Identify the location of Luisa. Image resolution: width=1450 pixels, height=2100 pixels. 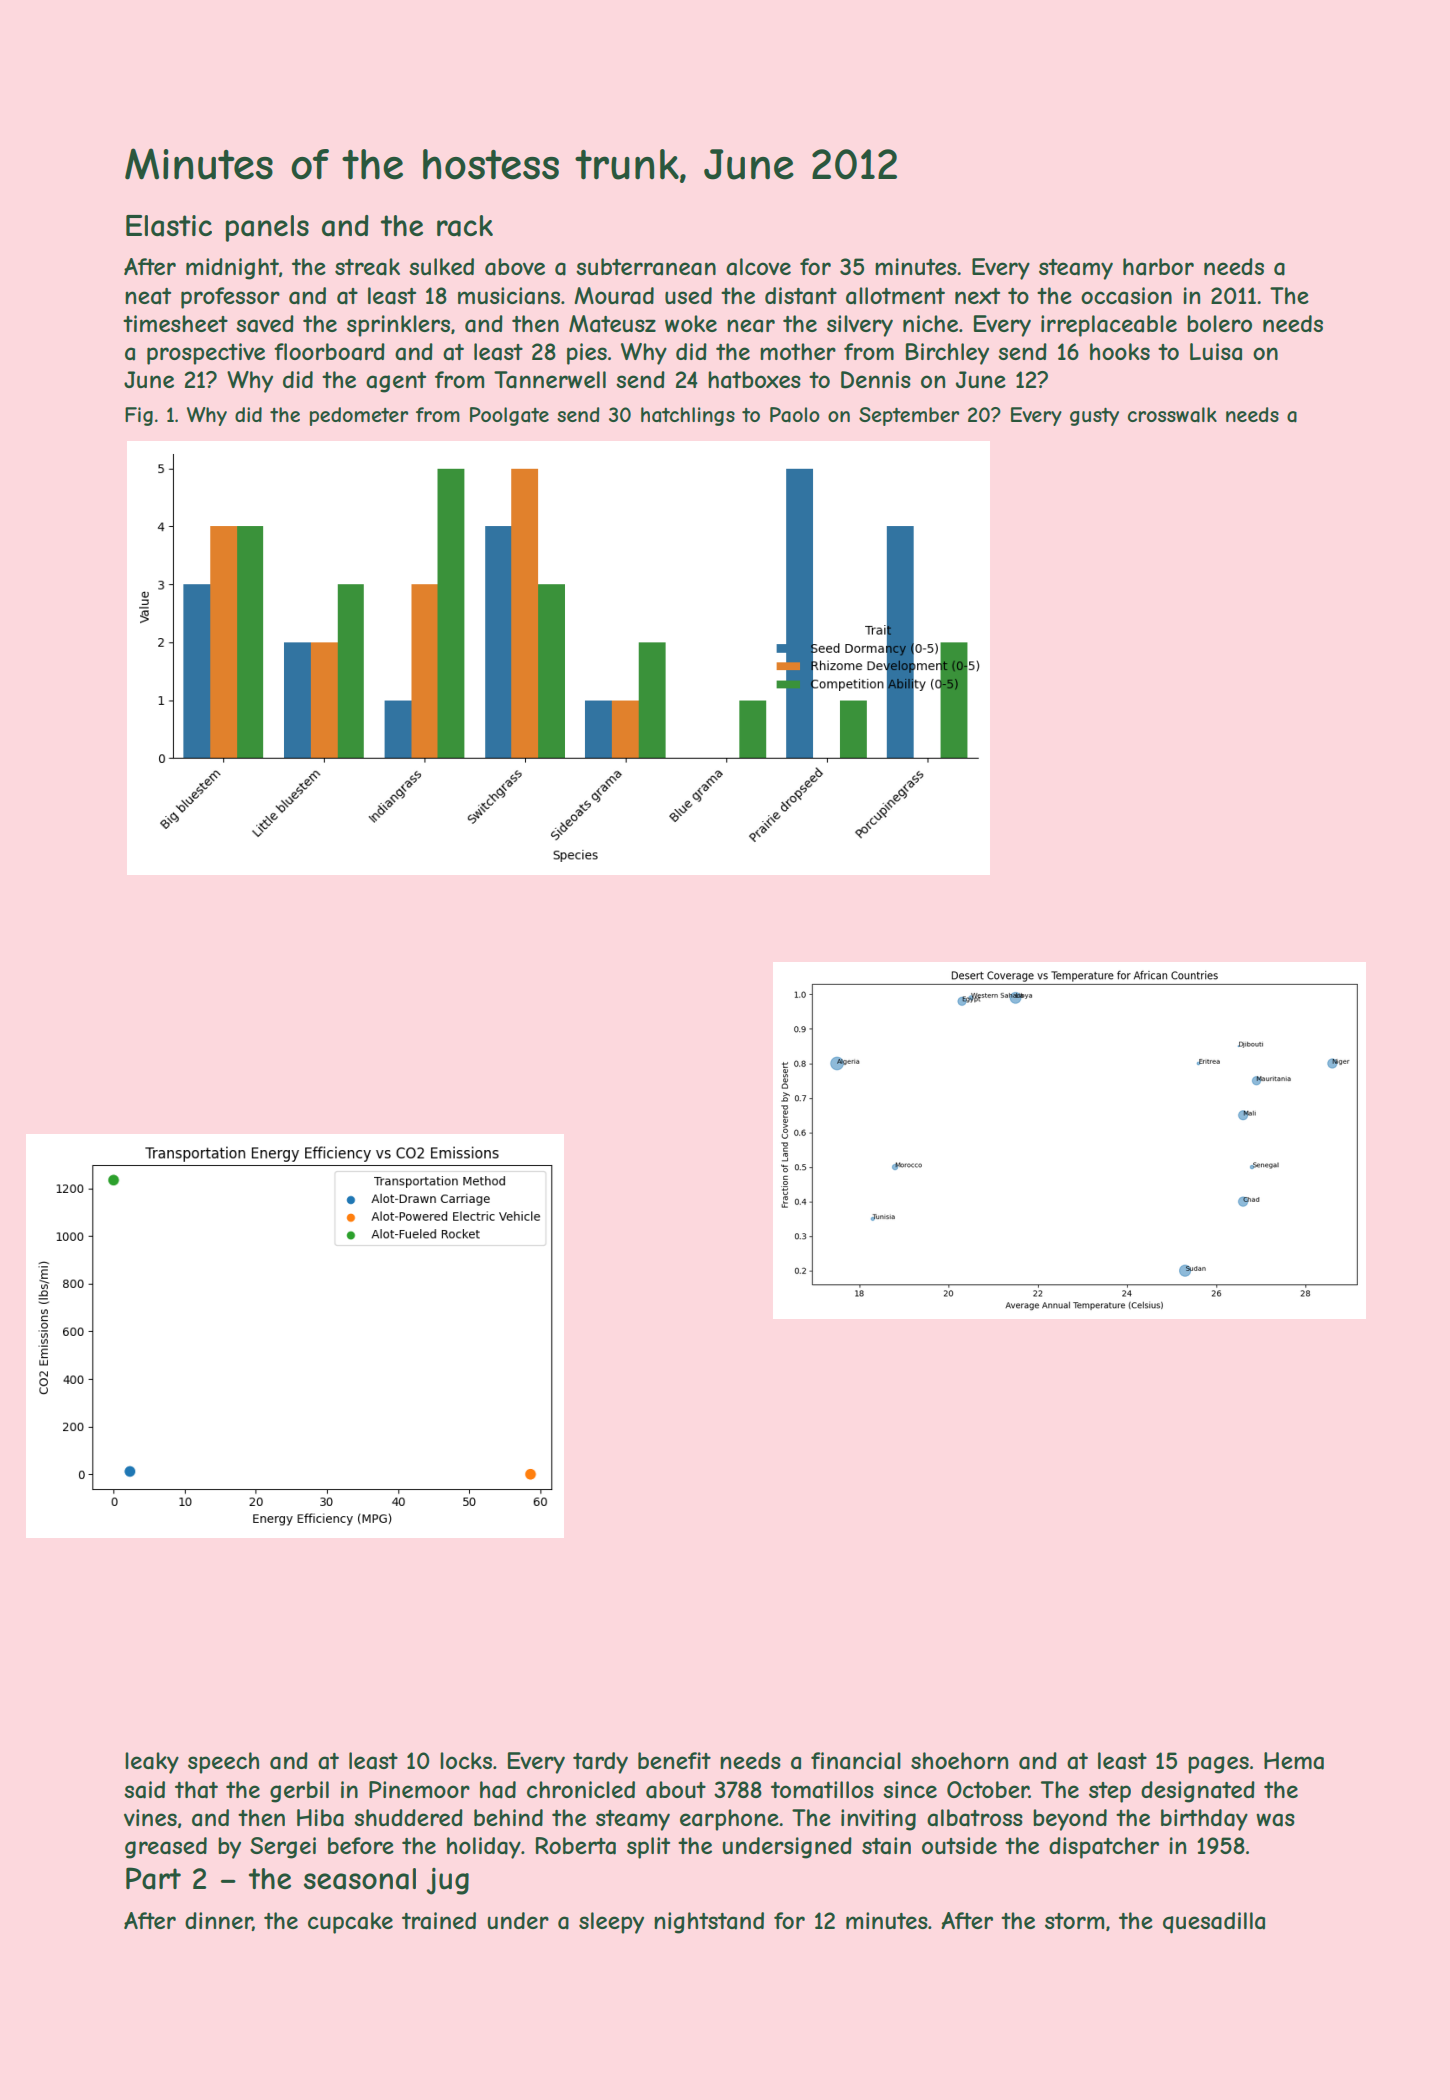
(1216, 352).
